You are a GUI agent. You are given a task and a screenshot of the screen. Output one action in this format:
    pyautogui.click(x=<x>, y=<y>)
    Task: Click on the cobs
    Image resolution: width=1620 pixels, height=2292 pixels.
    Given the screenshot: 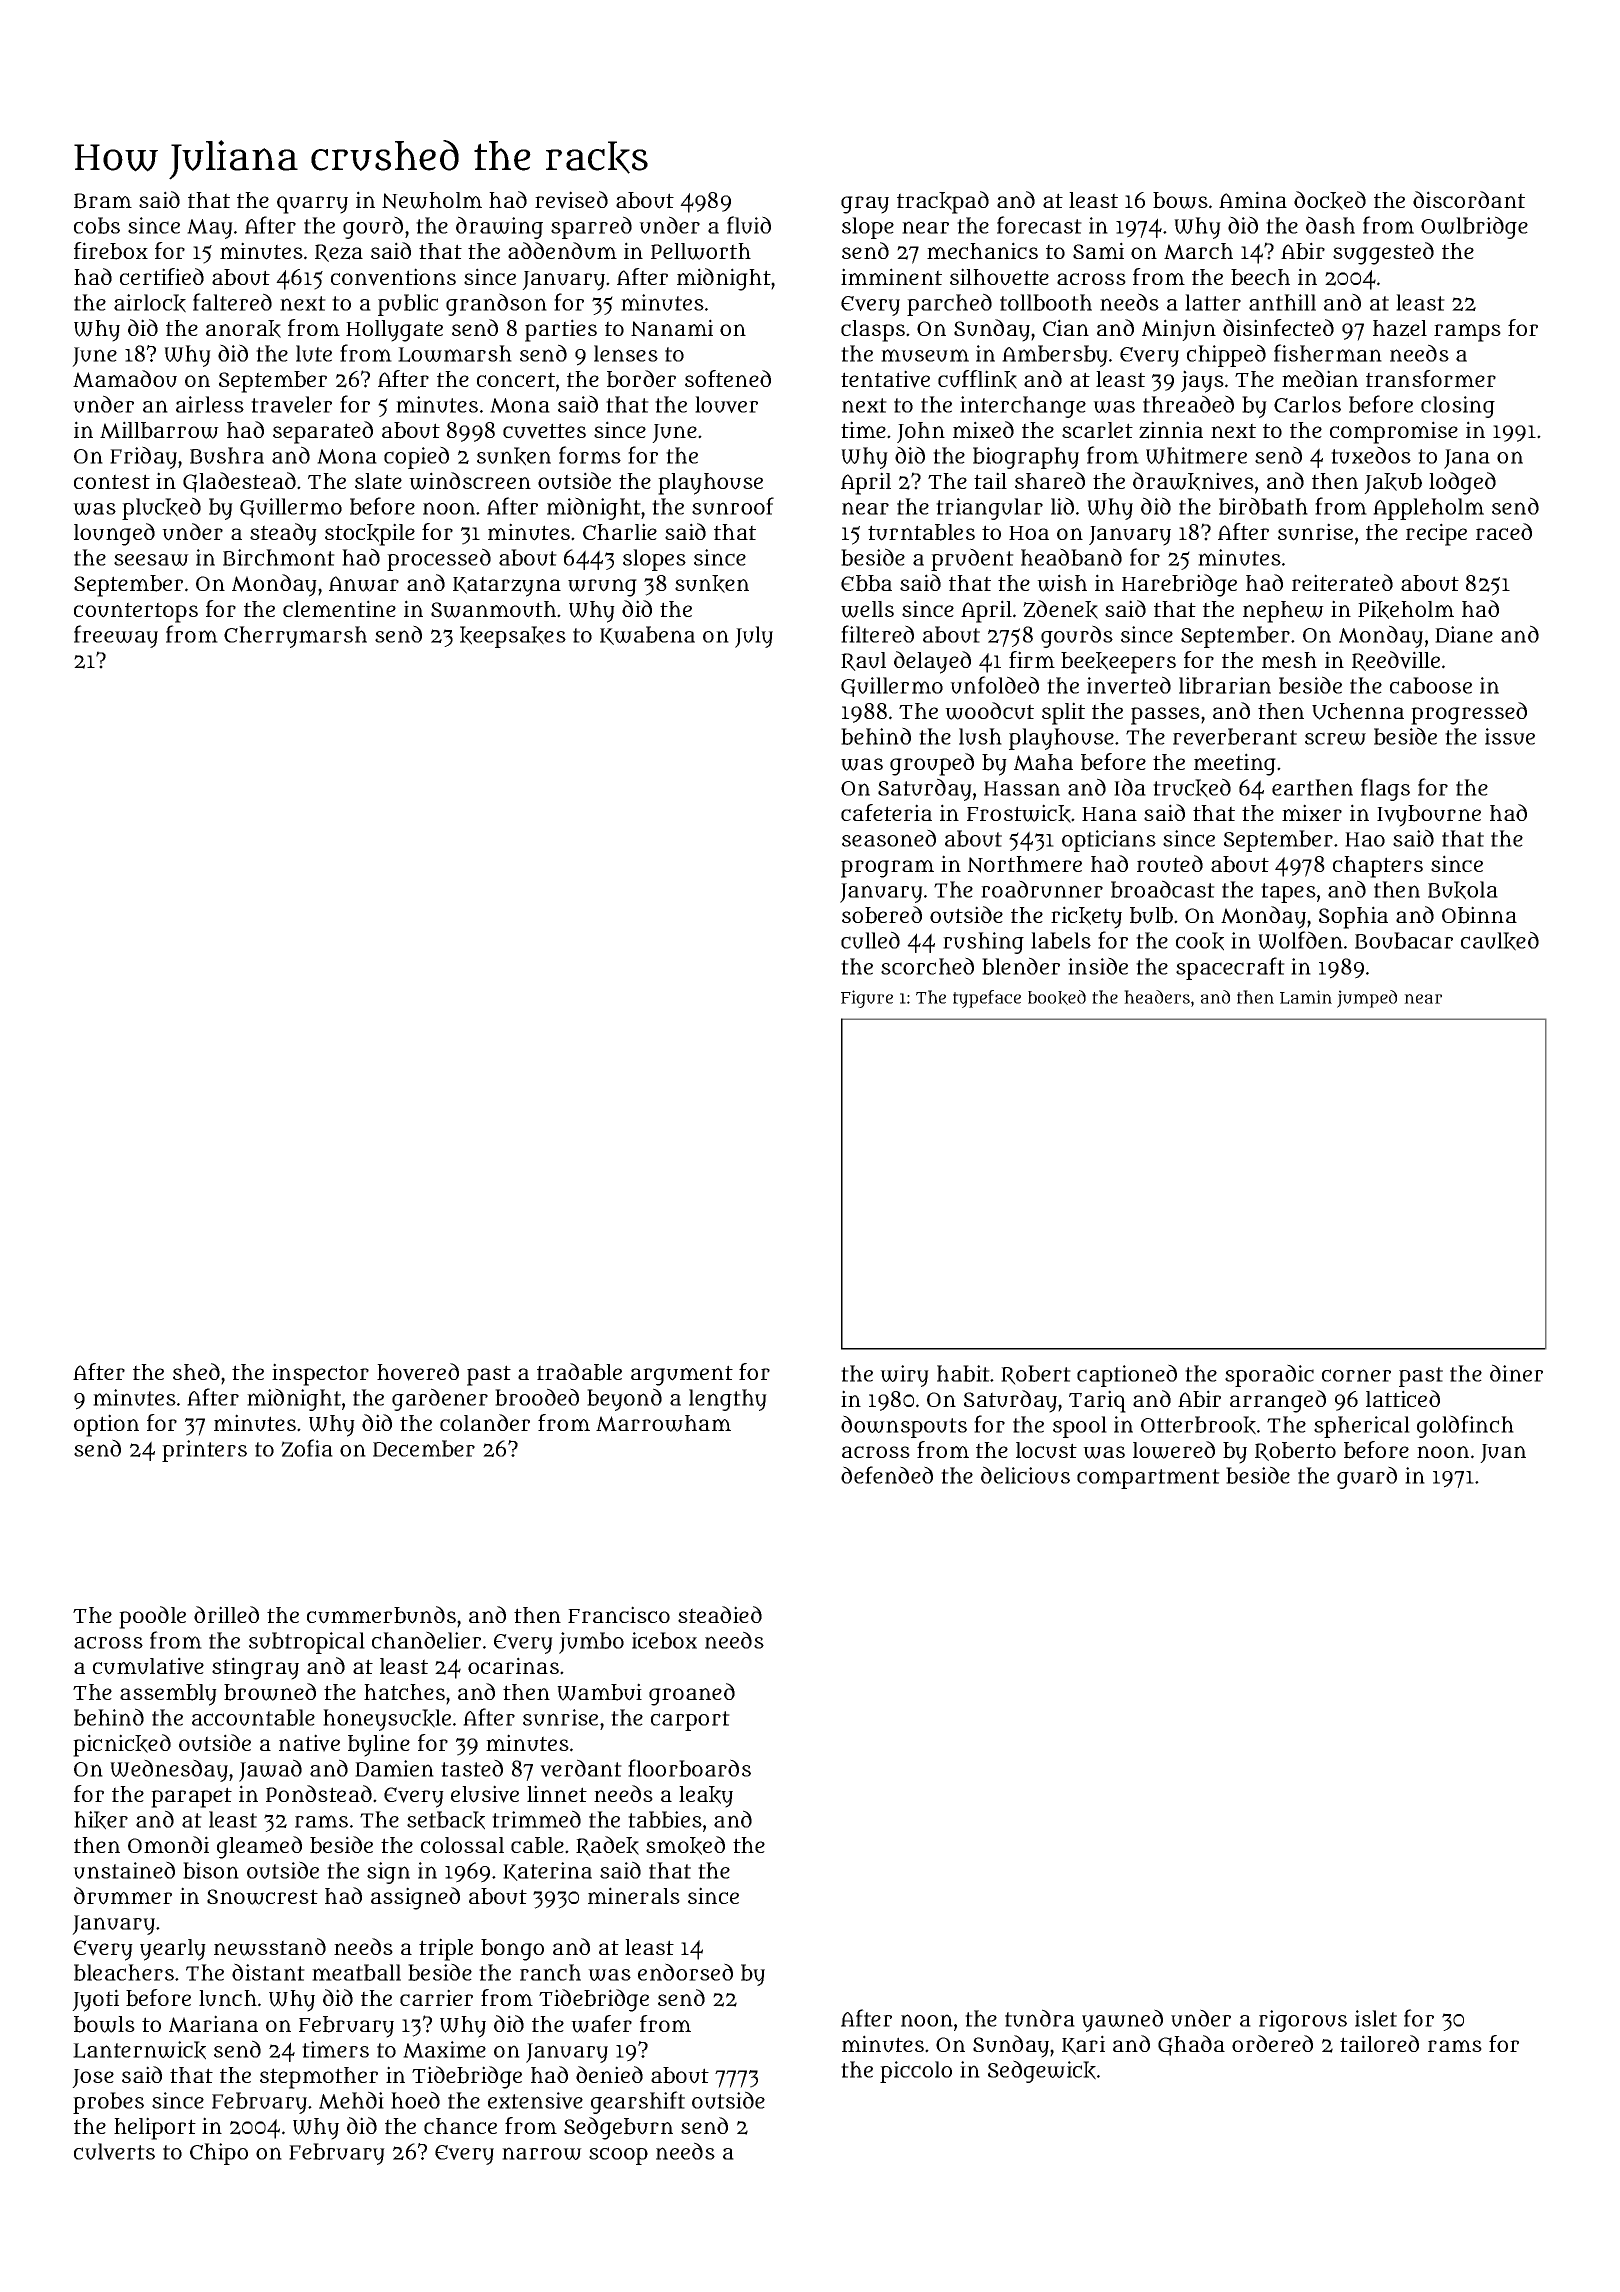 What is the action you would take?
    pyautogui.click(x=97, y=225)
